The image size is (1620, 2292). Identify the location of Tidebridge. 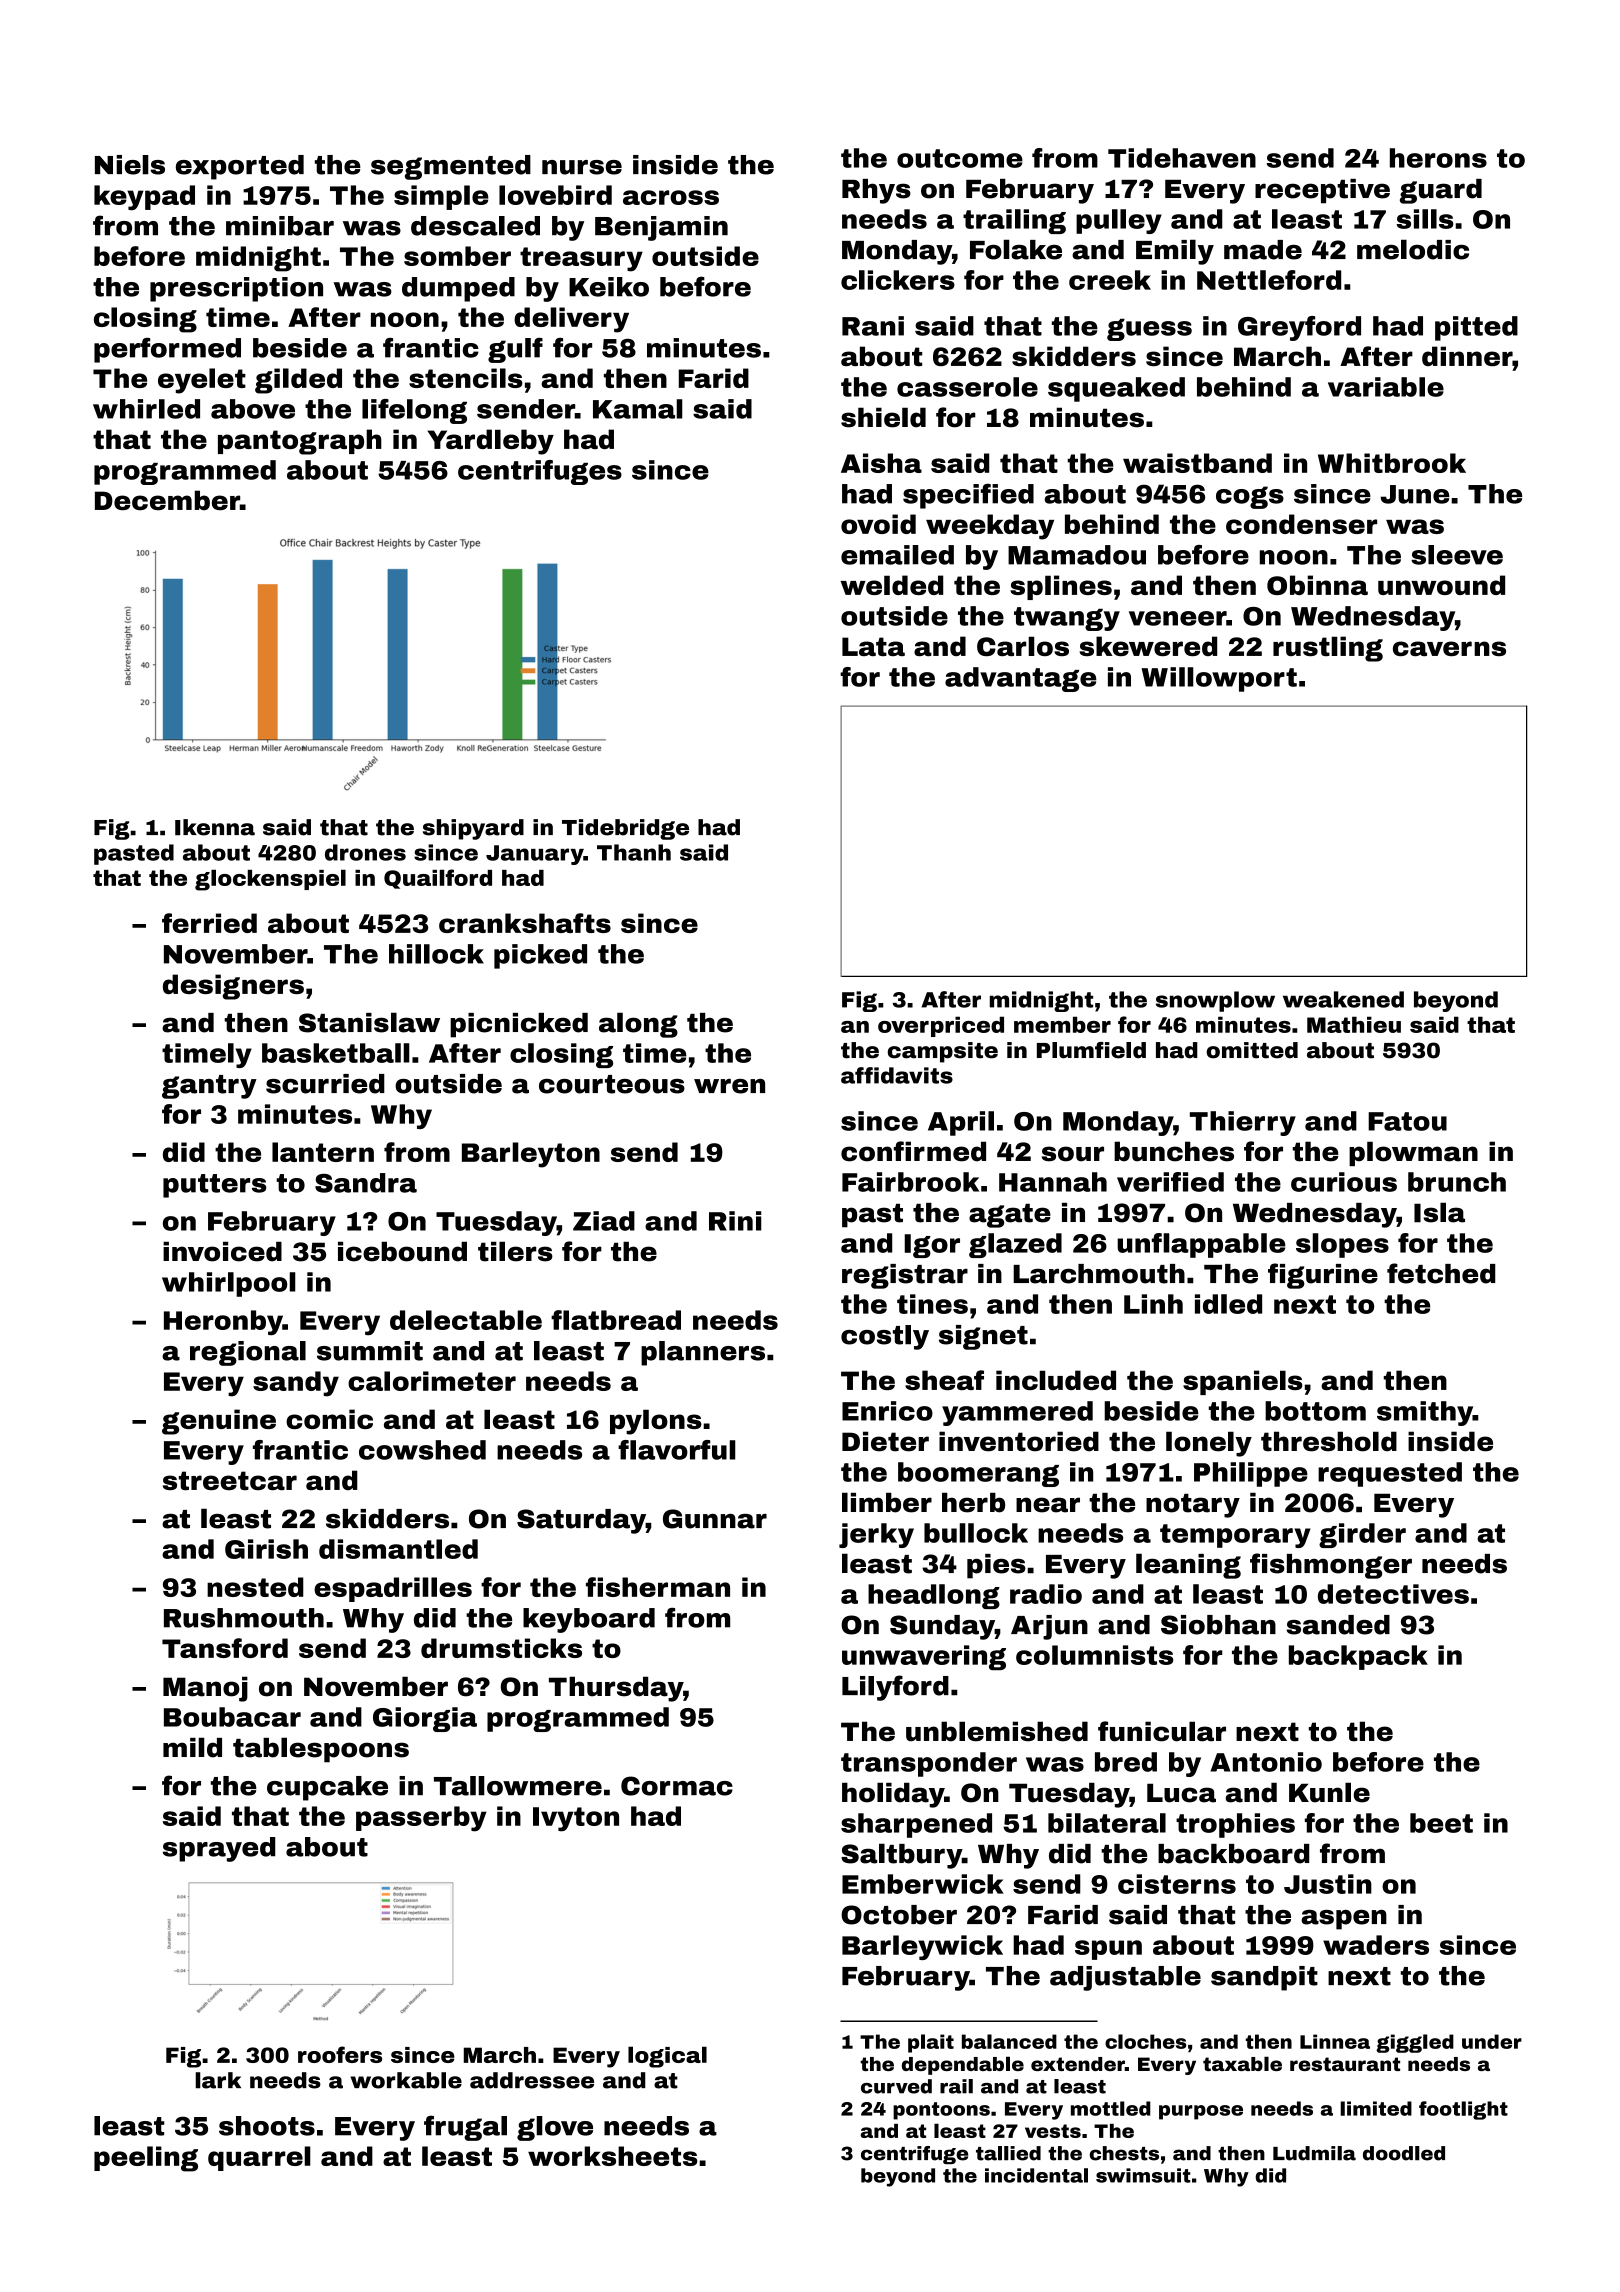
(625, 829).
